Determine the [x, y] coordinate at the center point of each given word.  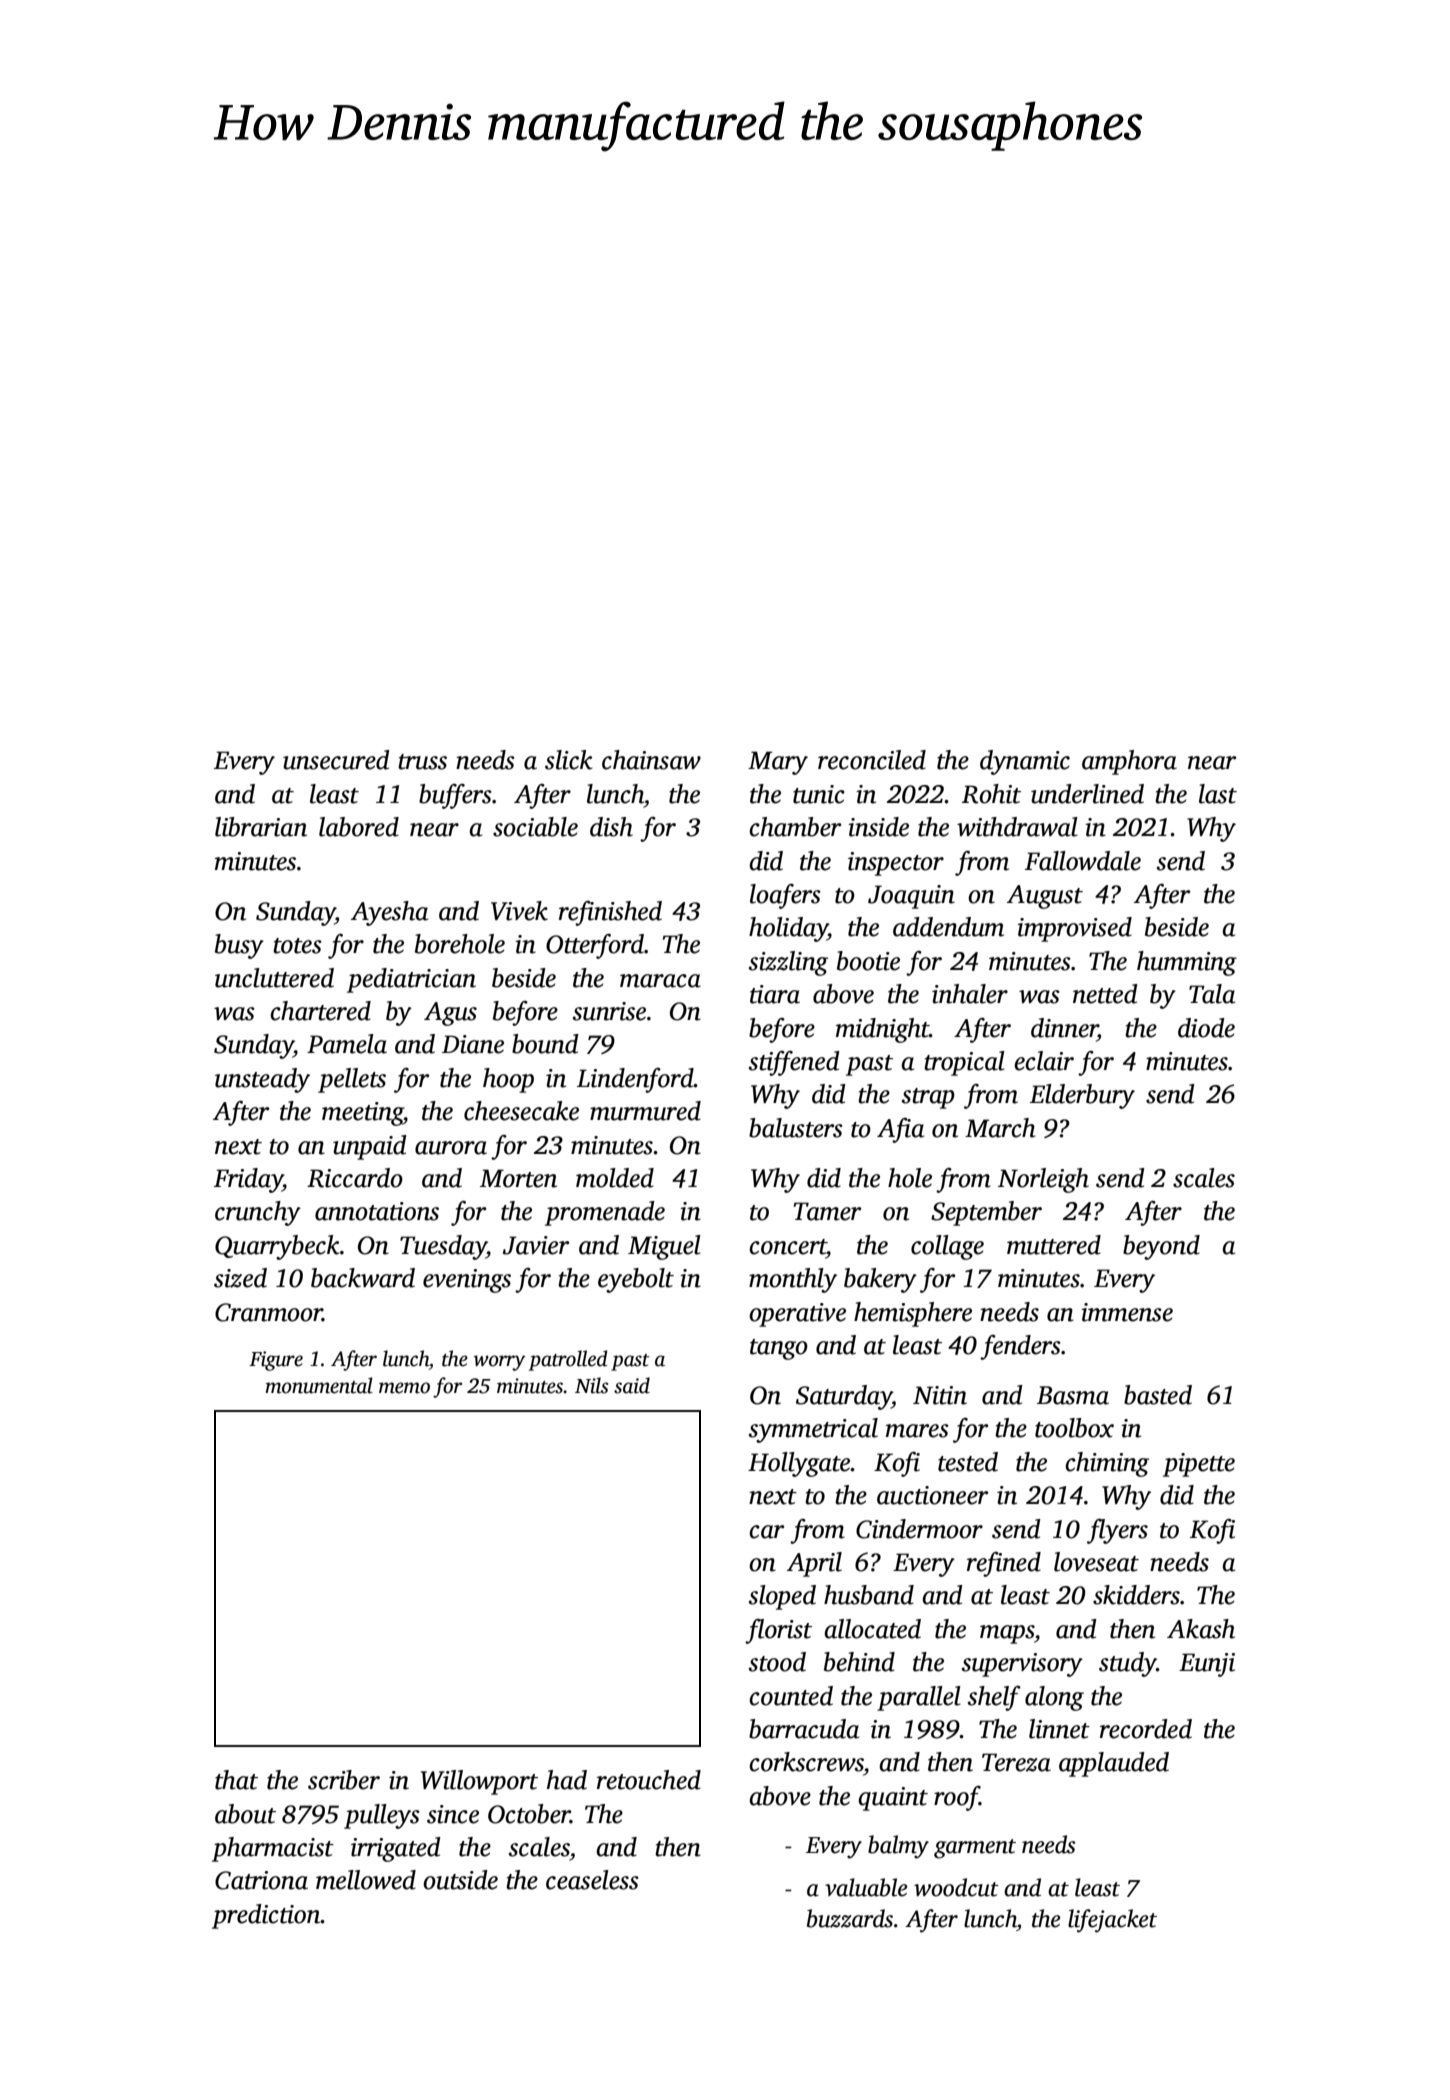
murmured [645, 1111]
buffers [455, 796]
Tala [1212, 994]
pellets [352, 1080]
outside [460, 1880]
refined [1004, 1564]
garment [975, 1849]
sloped [782, 1597]
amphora [1129, 762]
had [567, 1780]
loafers [785, 896]
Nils [591, 1385]
